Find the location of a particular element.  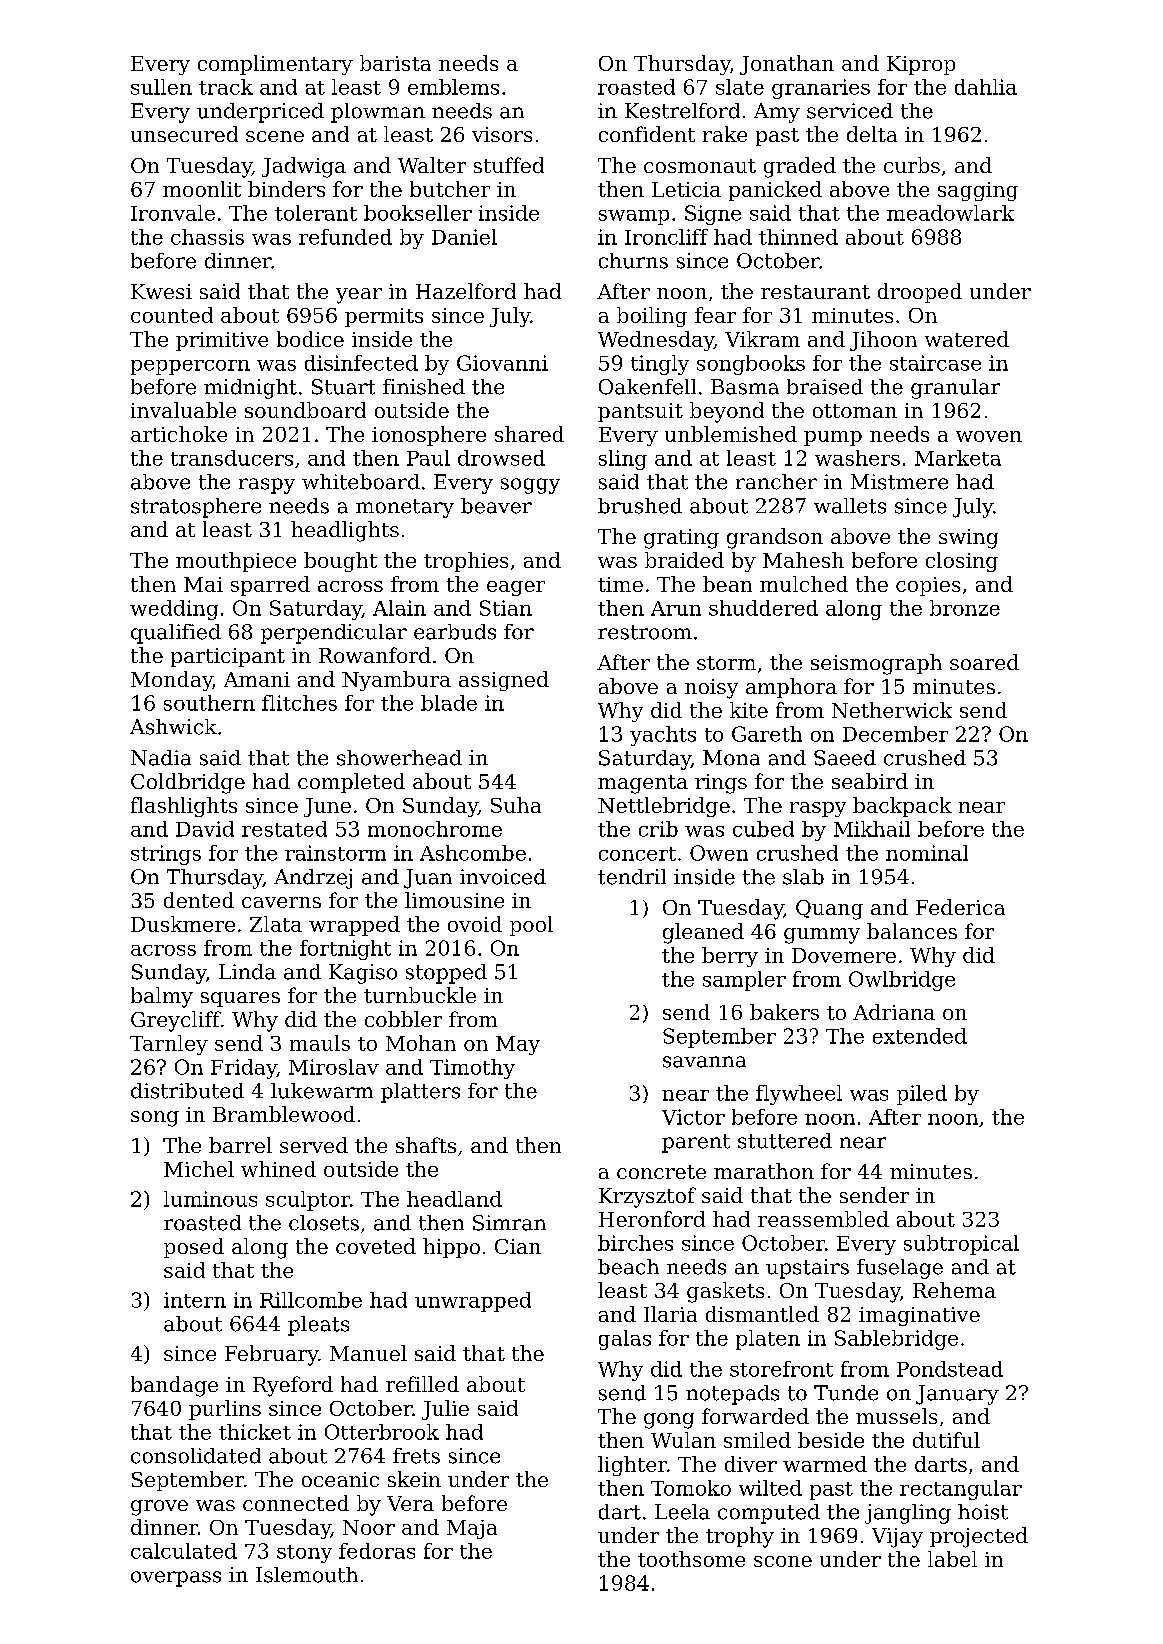

Maja is located at coordinates (472, 1529).
